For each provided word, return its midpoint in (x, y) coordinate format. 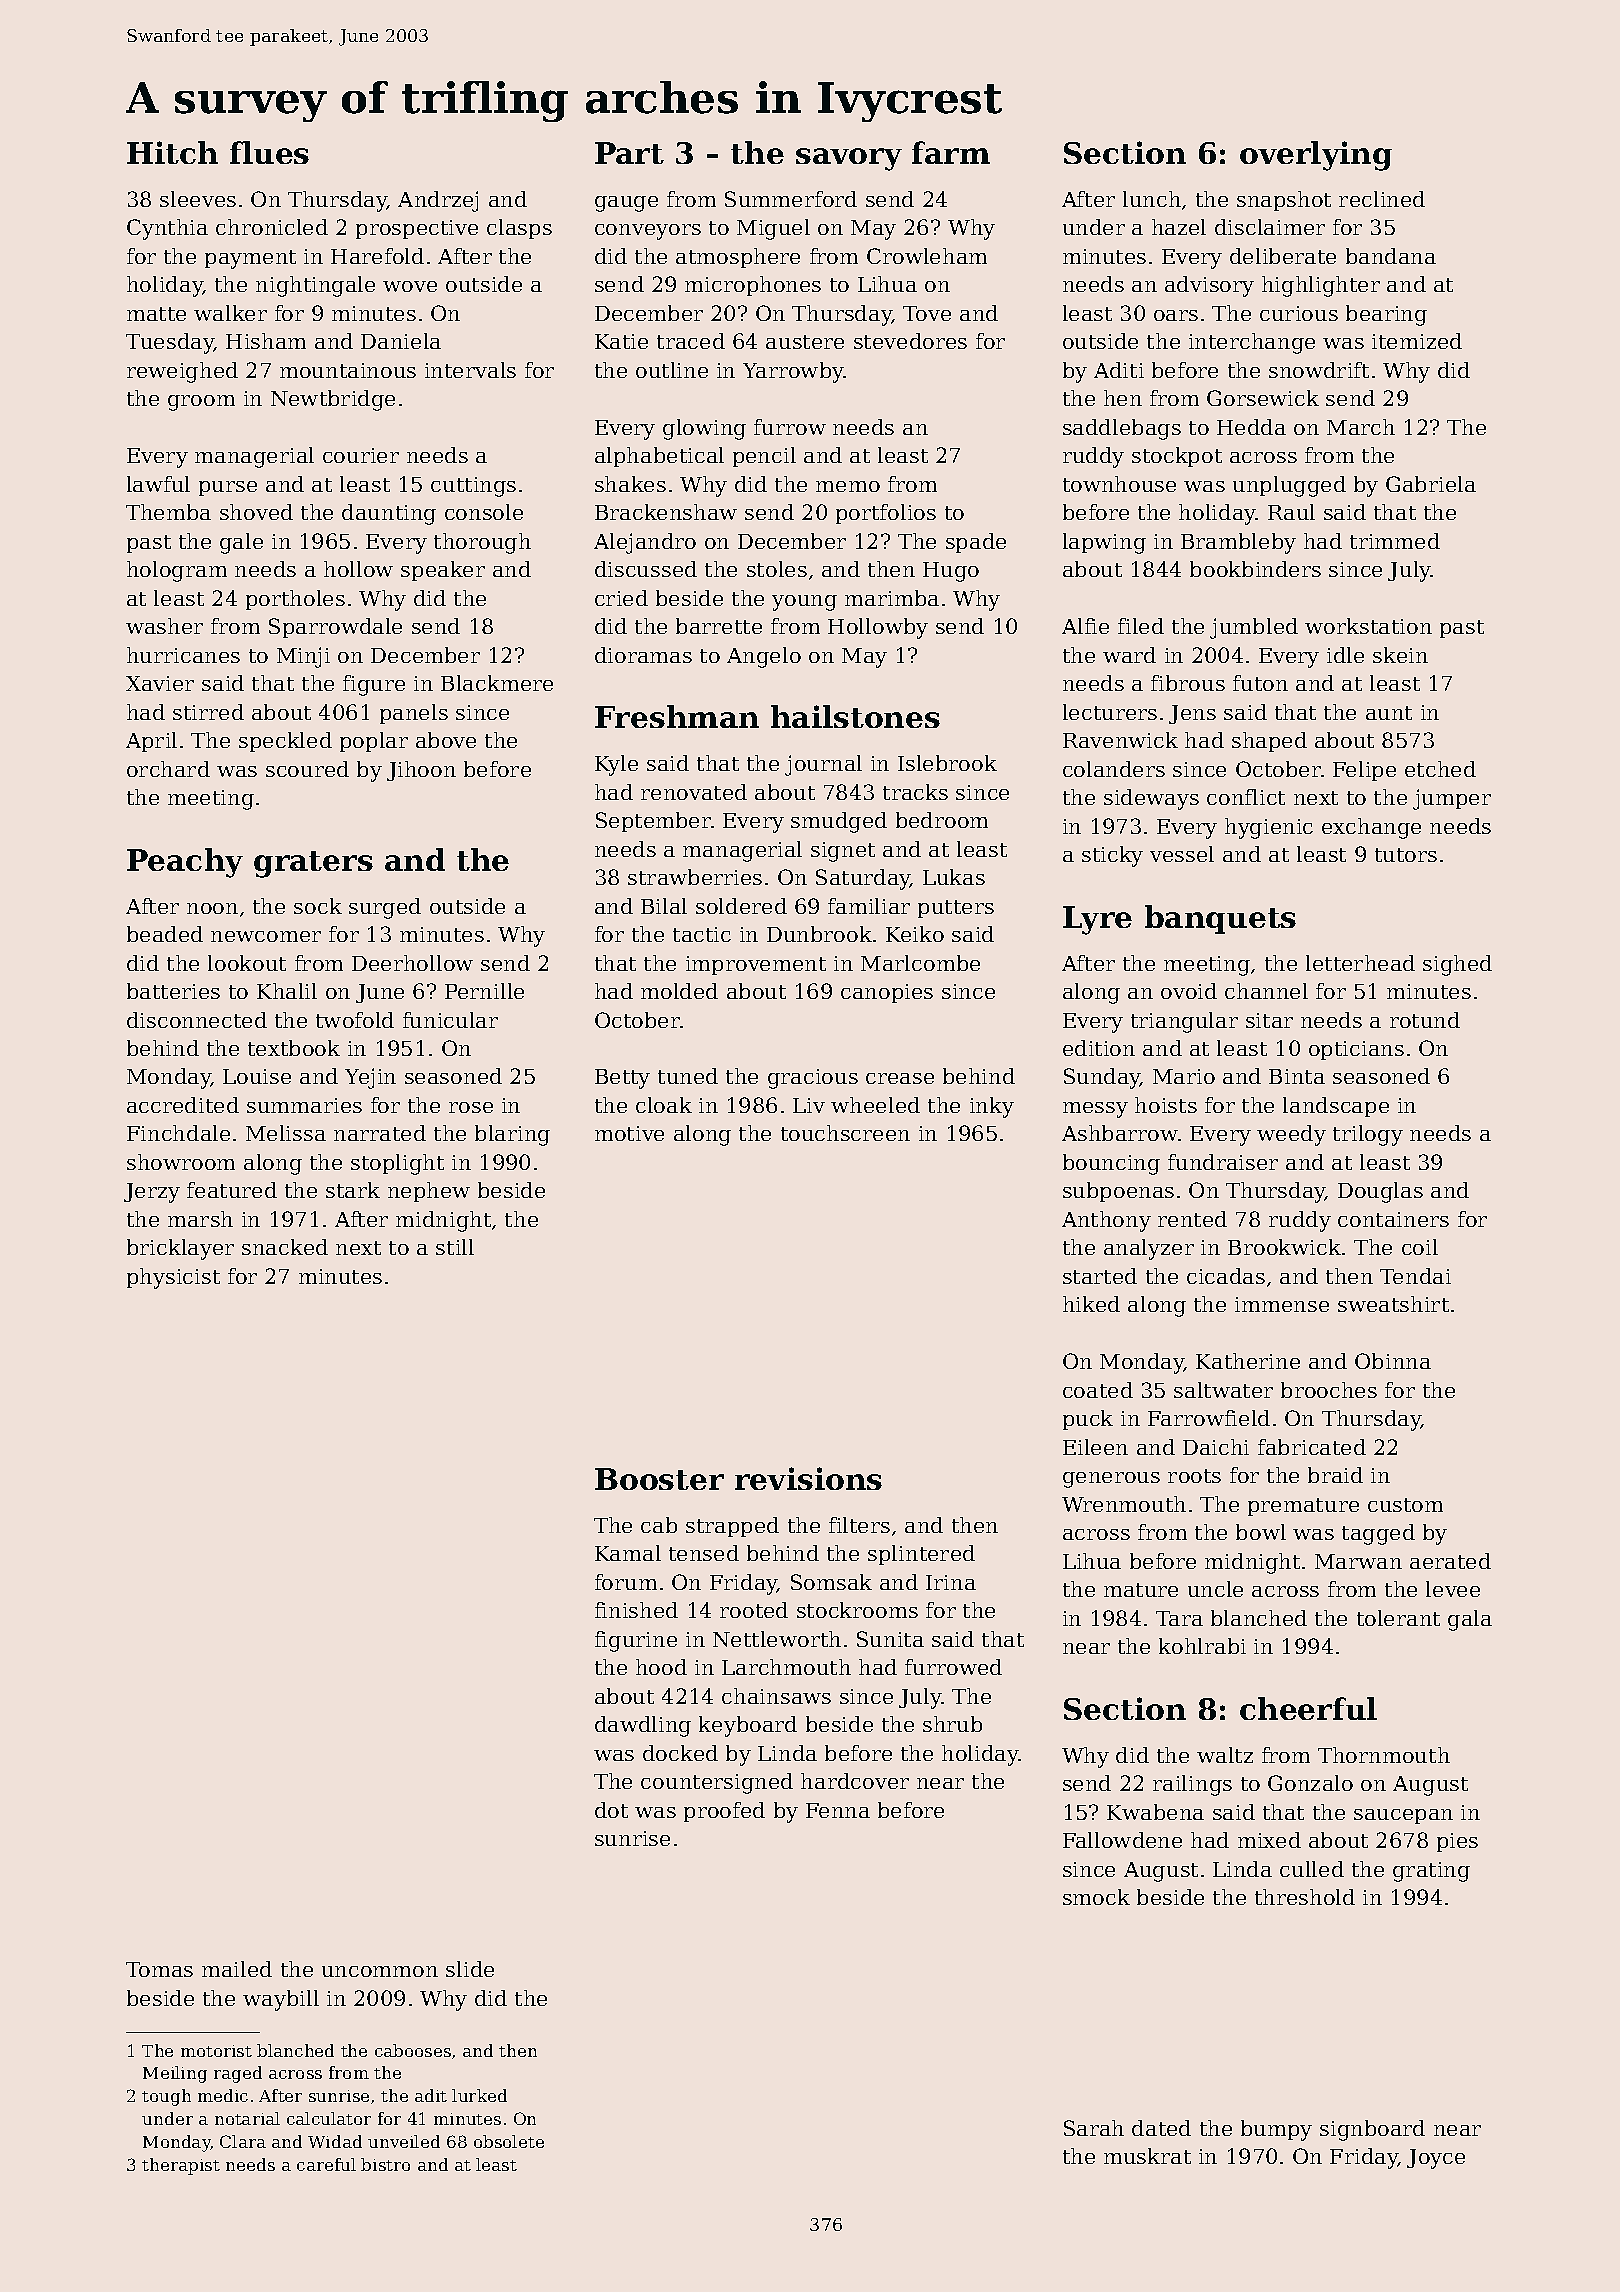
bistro (385, 2164)
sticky (1112, 856)
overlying (1316, 156)
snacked (285, 1247)
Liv (809, 1105)
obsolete (509, 2141)
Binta (1297, 1076)
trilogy (1368, 1135)
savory (849, 159)
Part (629, 153)
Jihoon (421, 771)
